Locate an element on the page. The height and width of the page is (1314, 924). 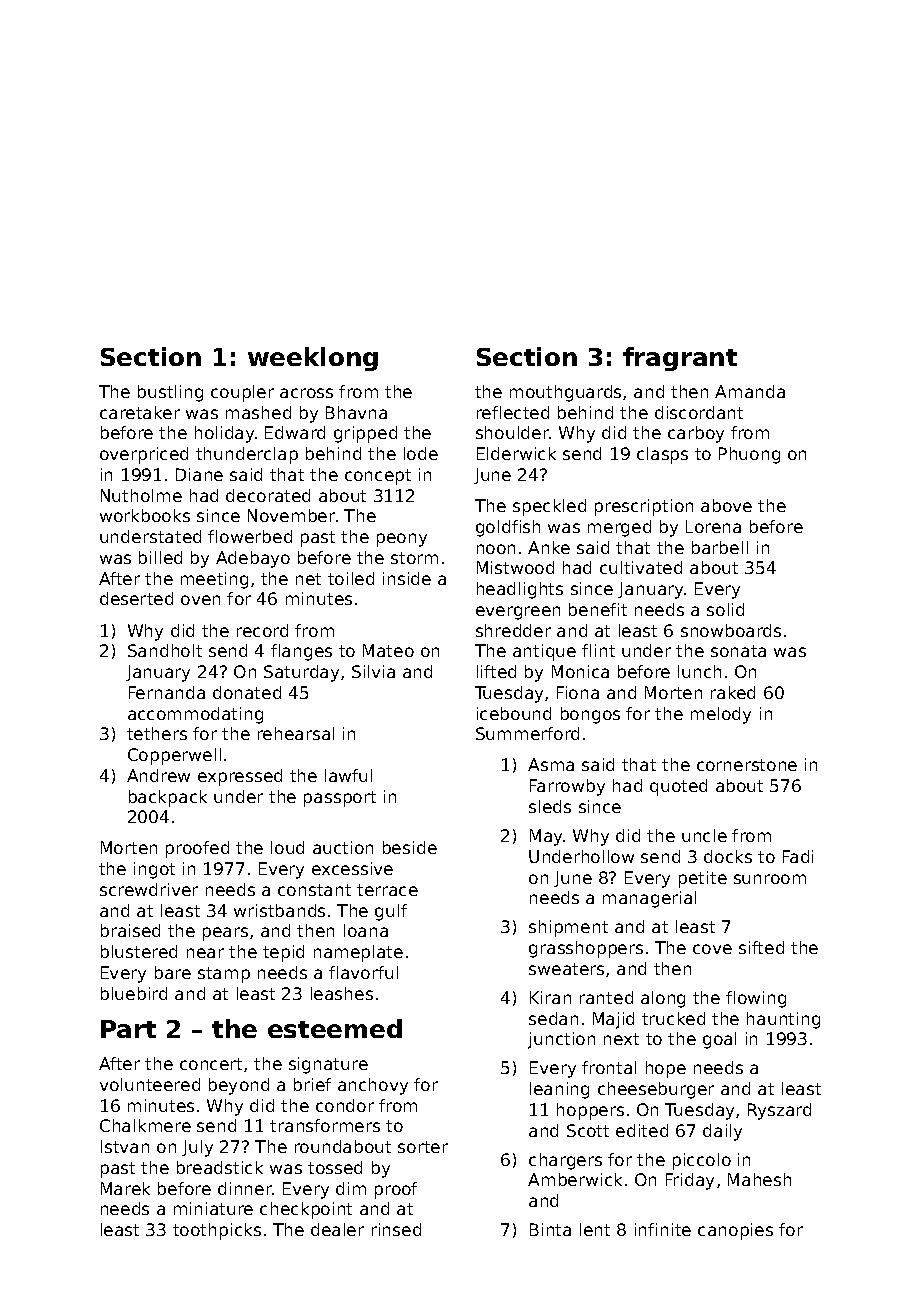
quoted is located at coordinates (678, 787).
